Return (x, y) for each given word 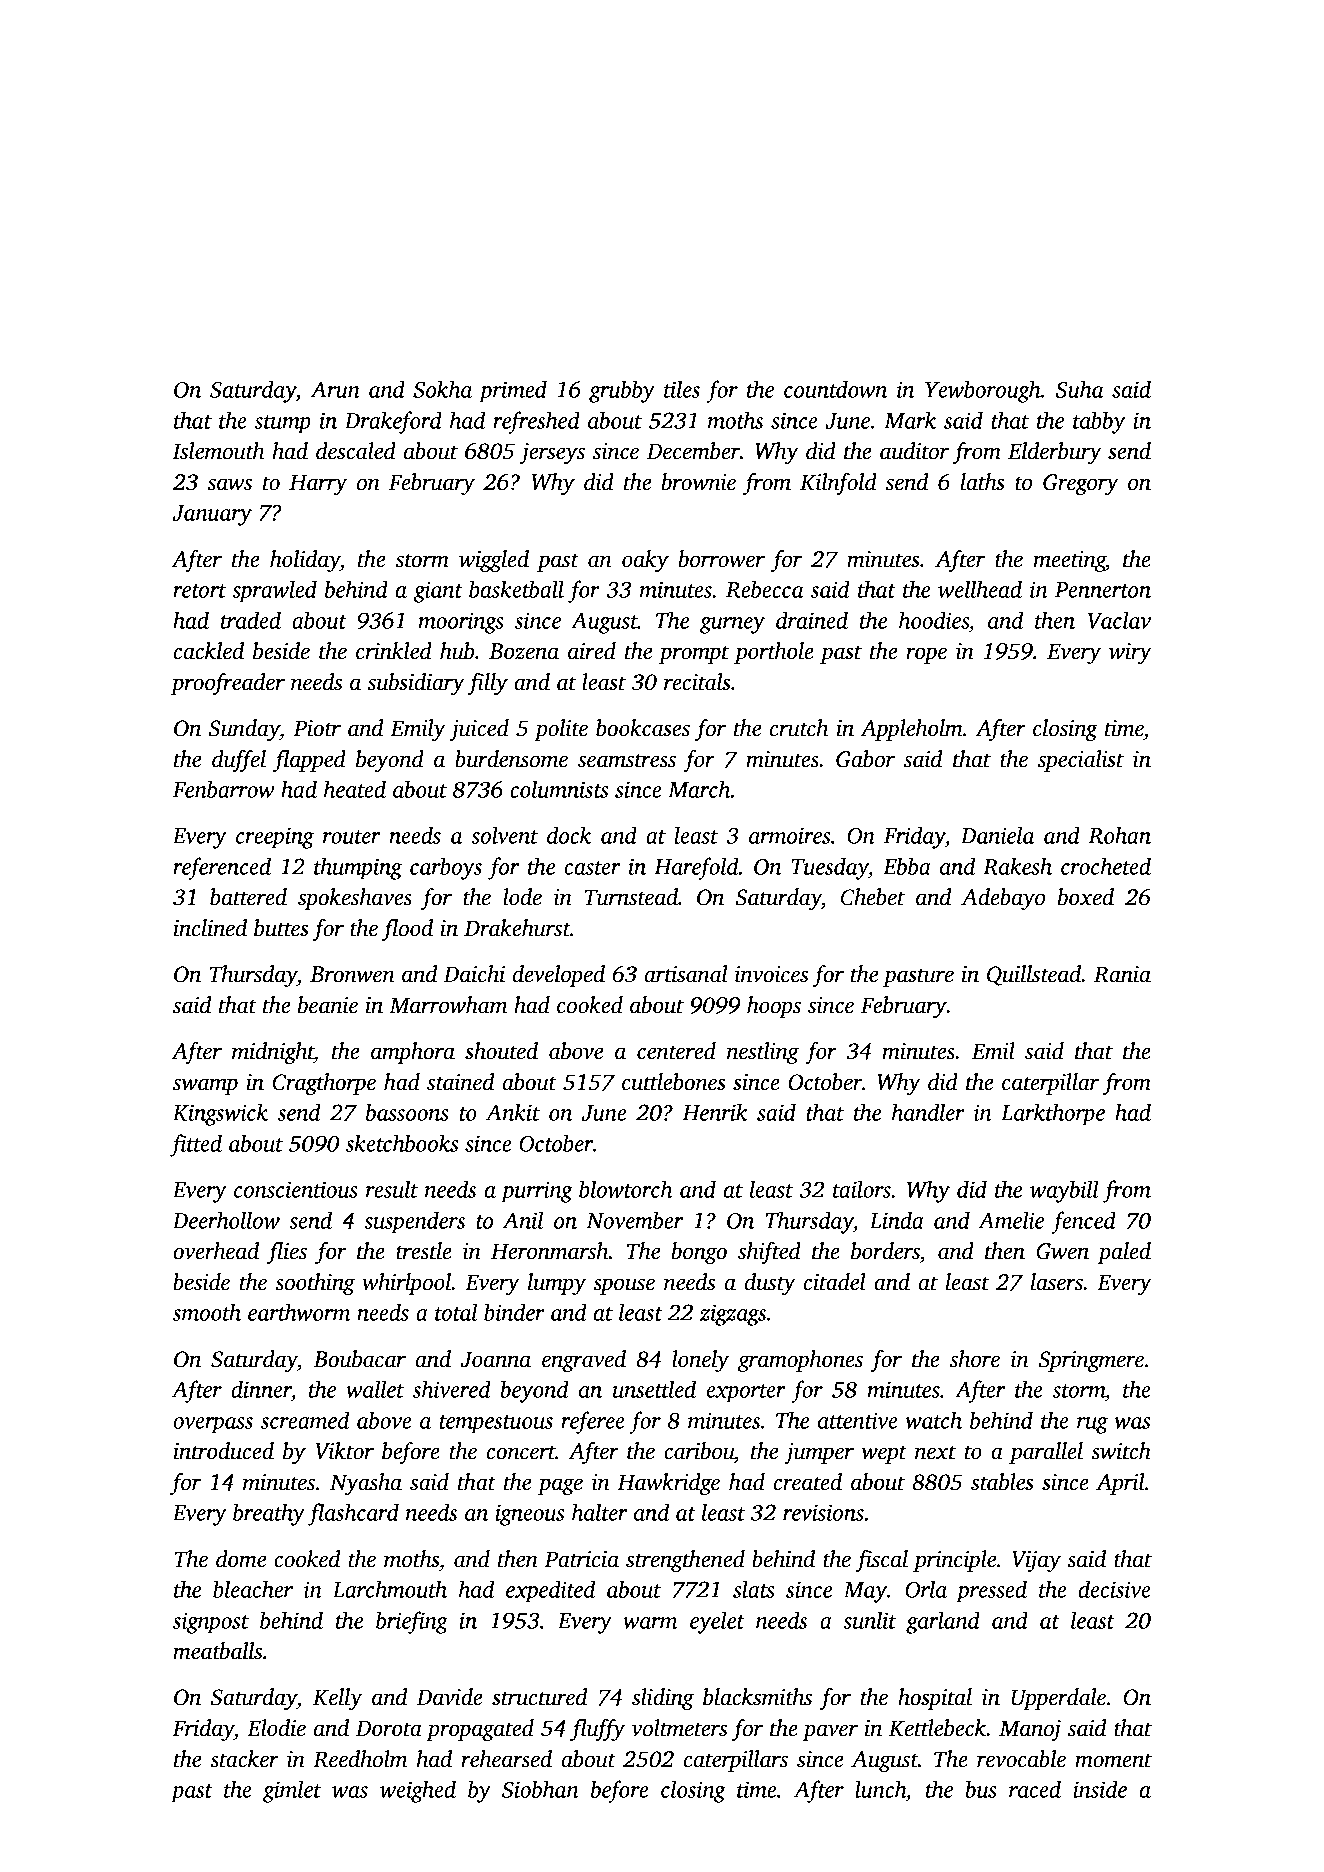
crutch (799, 728)
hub (457, 651)
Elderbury (1055, 453)
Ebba (907, 866)
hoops (774, 1007)
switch (1121, 1451)
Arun (335, 389)
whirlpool (406, 1284)
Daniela (997, 835)
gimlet (292, 1791)
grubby (622, 391)
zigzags (733, 1315)
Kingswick (220, 1114)
